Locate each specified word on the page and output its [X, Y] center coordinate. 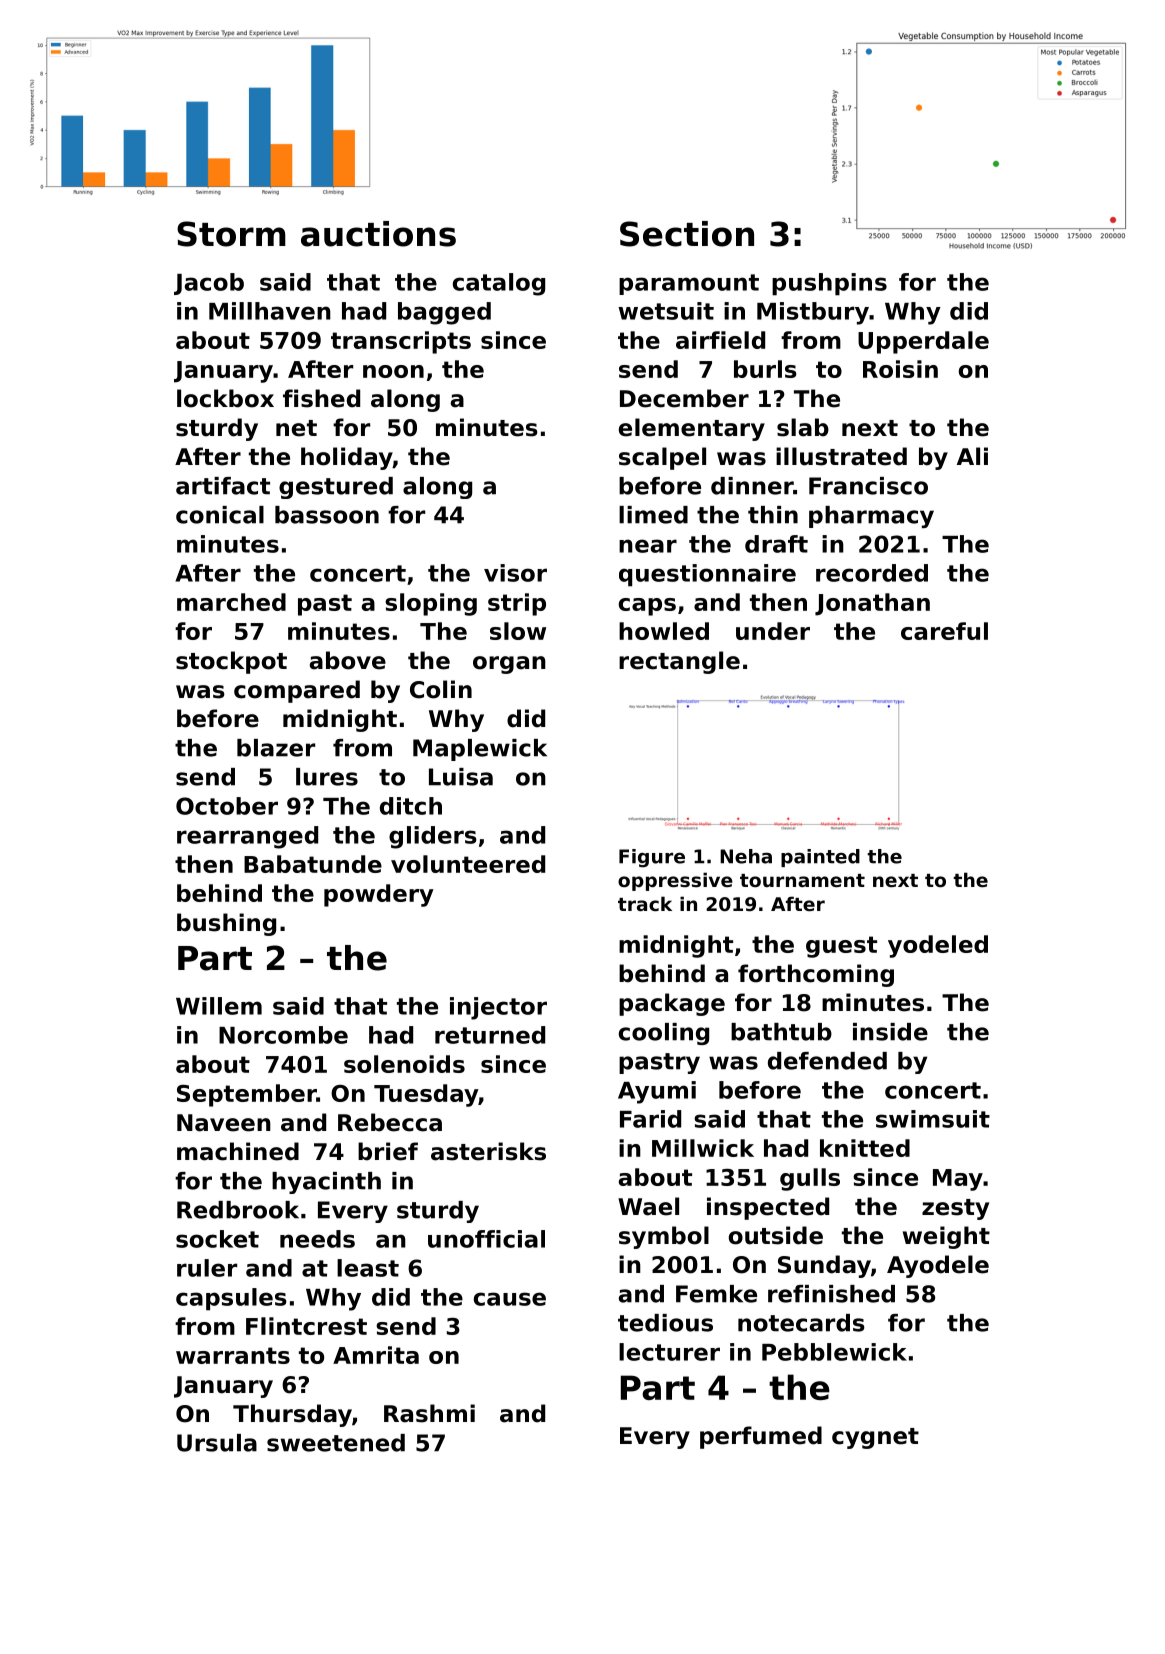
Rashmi [429, 1413]
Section [687, 234]
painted [820, 858]
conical [220, 515]
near [648, 546]
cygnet [875, 1438]
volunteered [468, 864]
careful [944, 631]
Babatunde [313, 864]
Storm [231, 234]
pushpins [829, 284]
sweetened [336, 1443]
